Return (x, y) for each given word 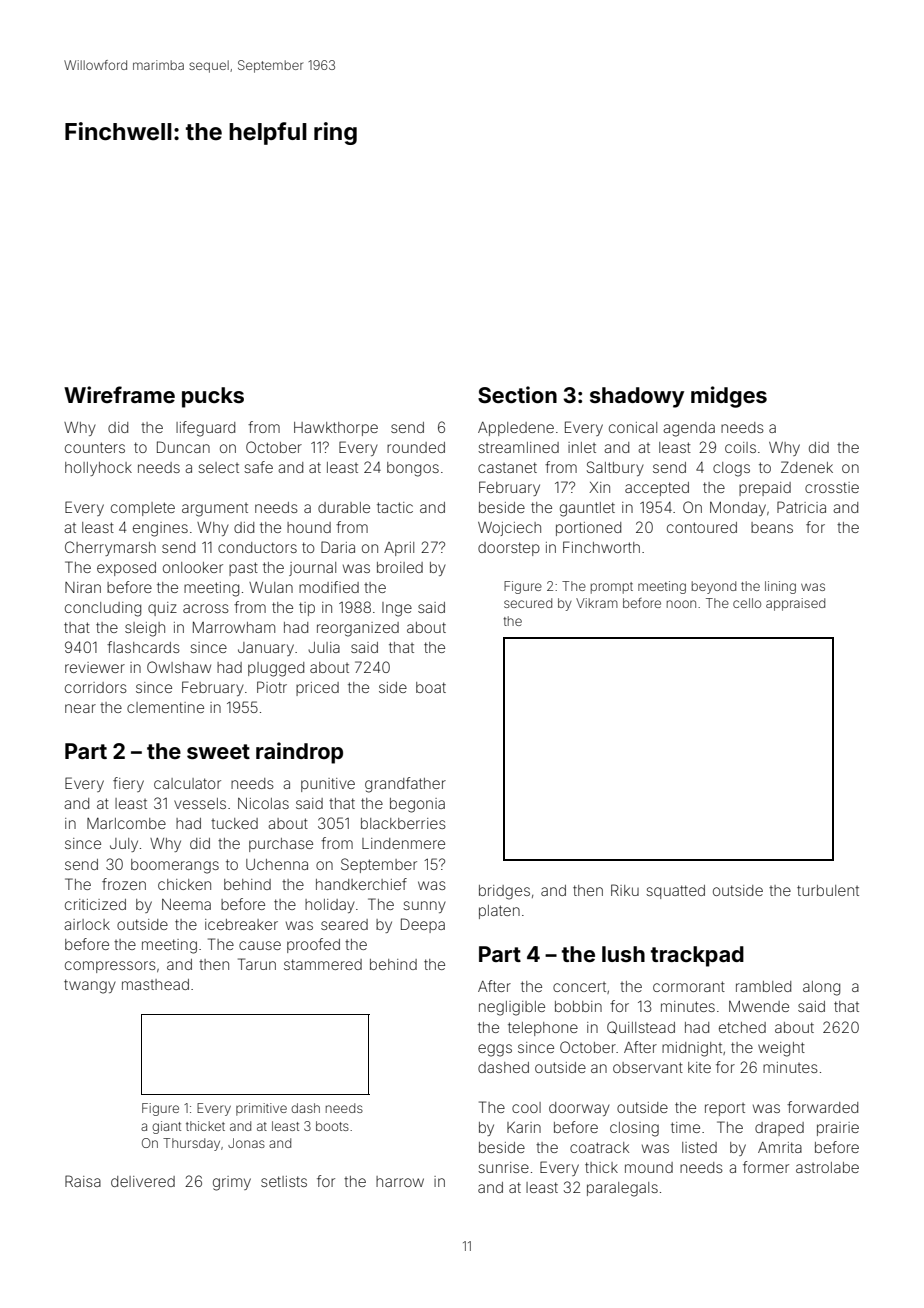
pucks (213, 397)
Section (517, 394)
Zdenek (807, 467)
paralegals (622, 1189)
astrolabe (827, 1167)
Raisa (83, 1181)
